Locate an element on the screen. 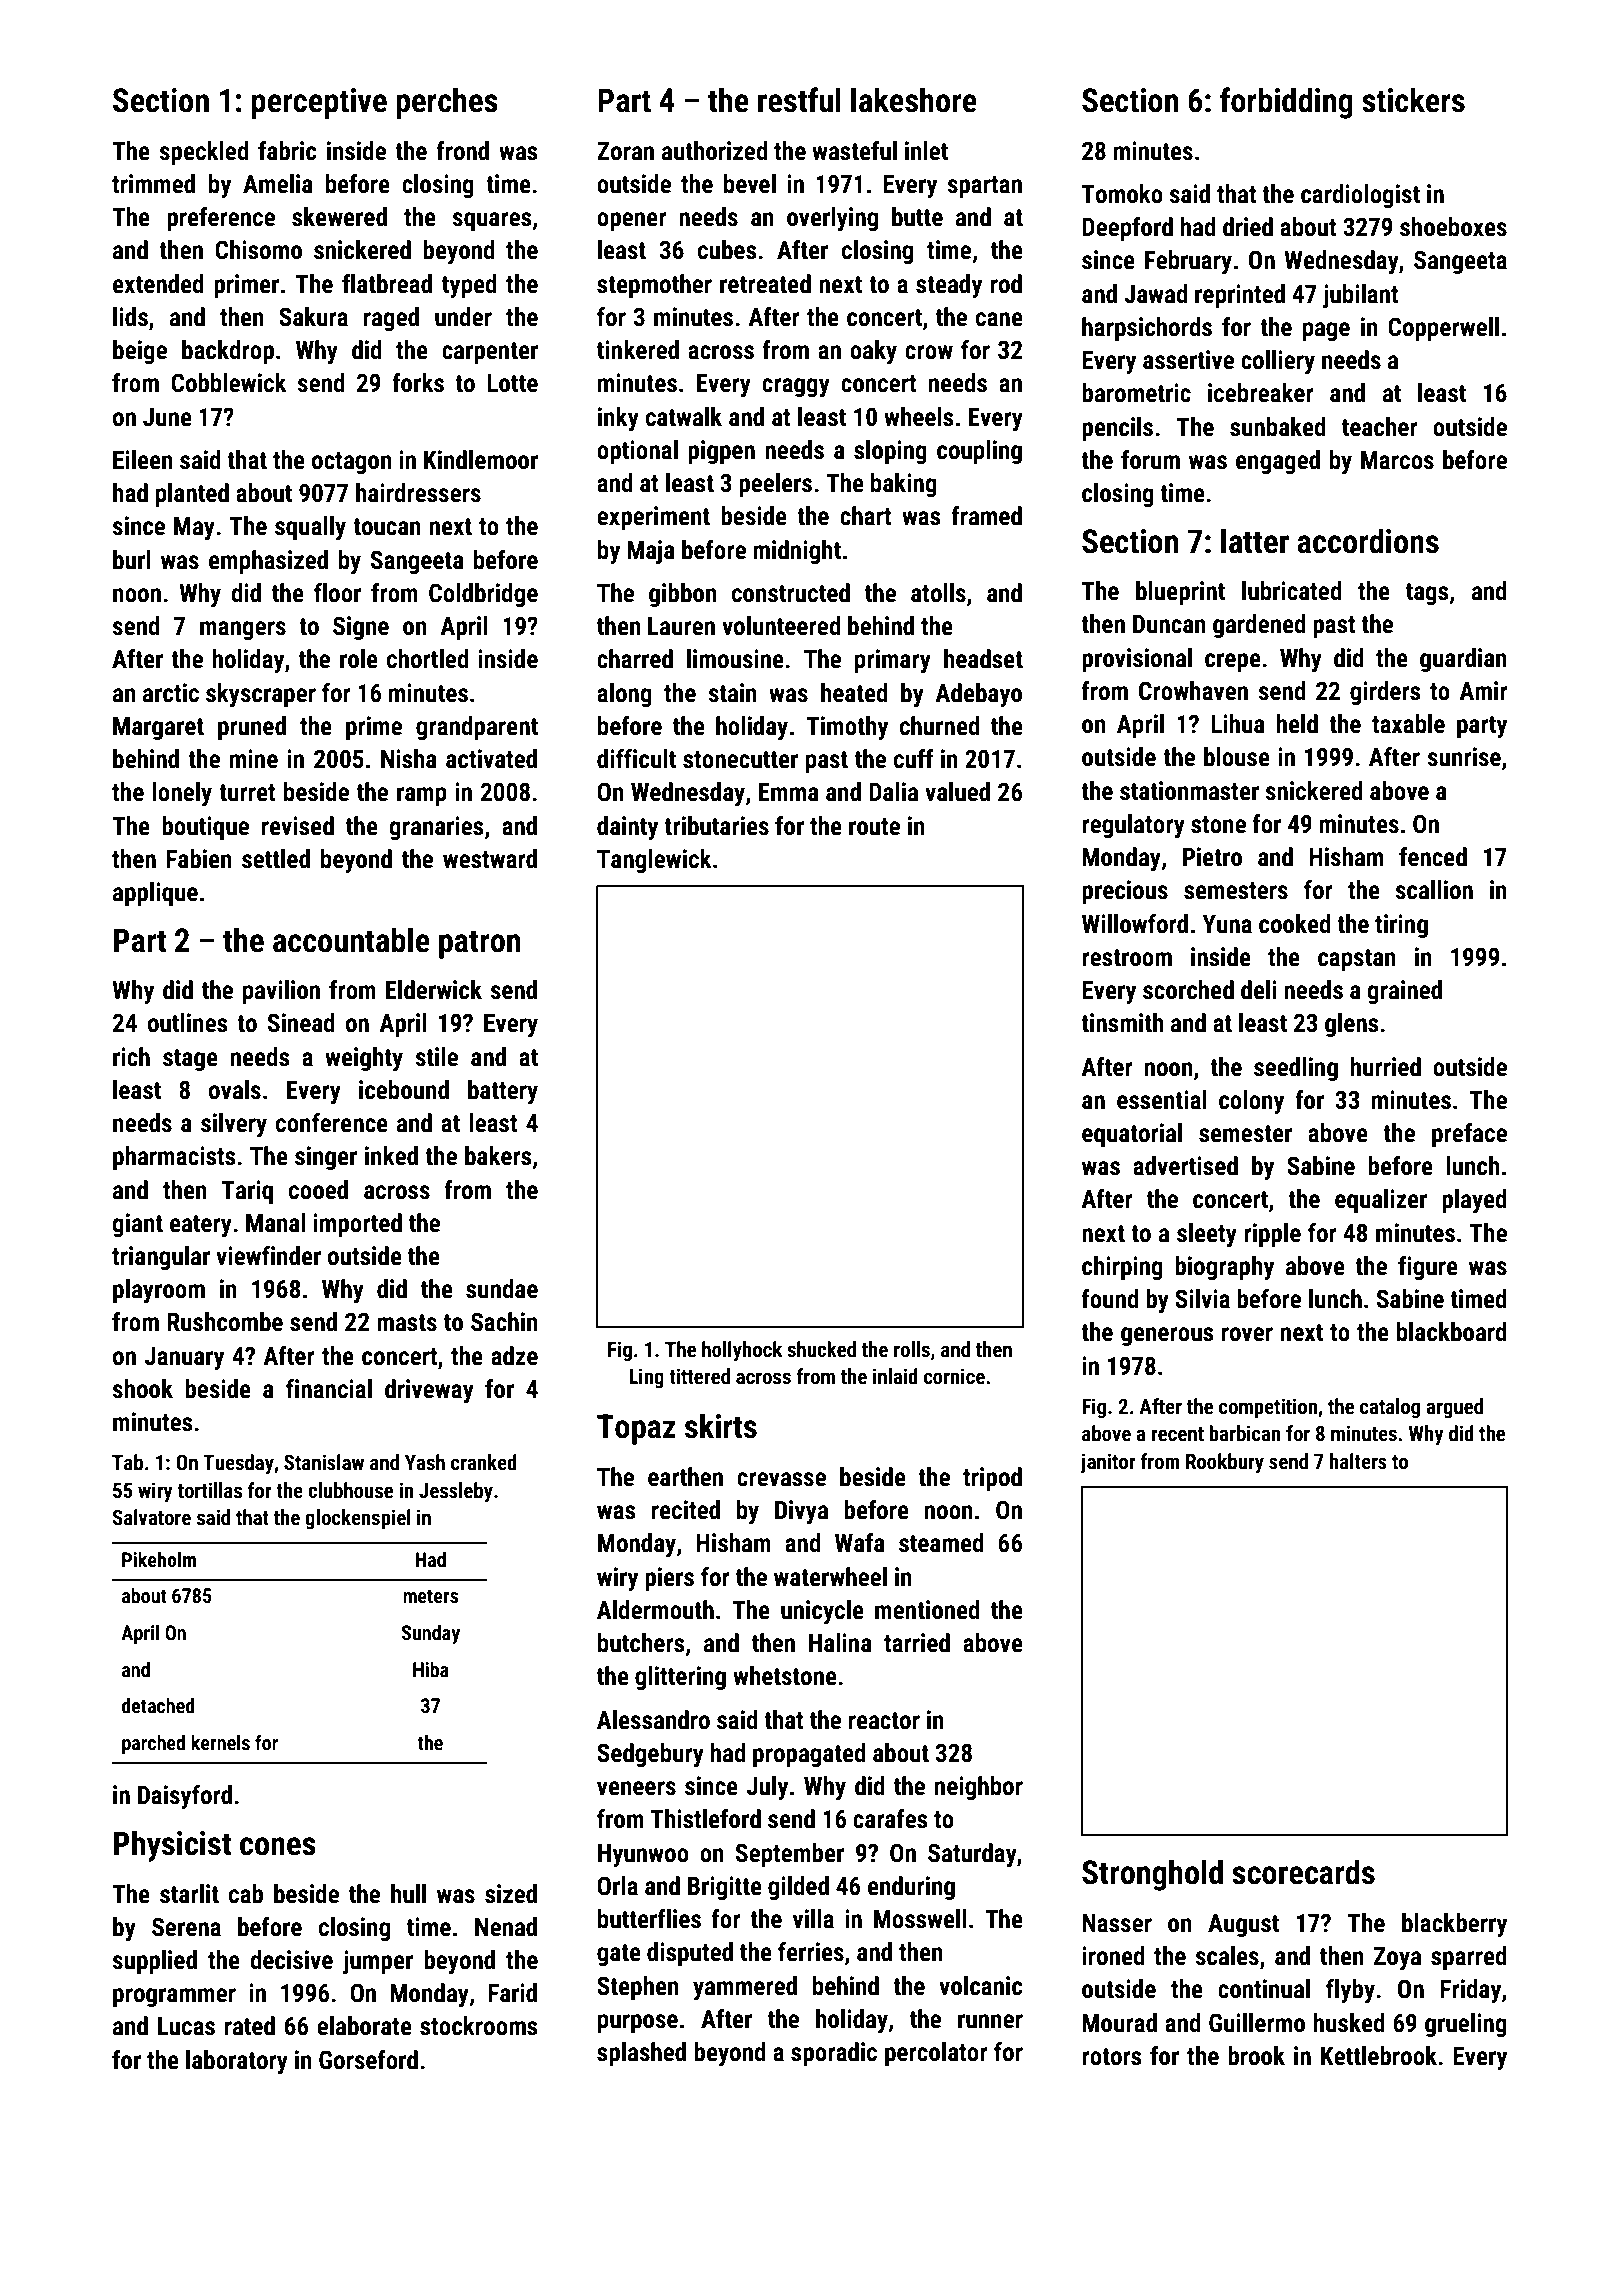 This screenshot has height=2292, width=1620. applique is located at coordinates (155, 894).
